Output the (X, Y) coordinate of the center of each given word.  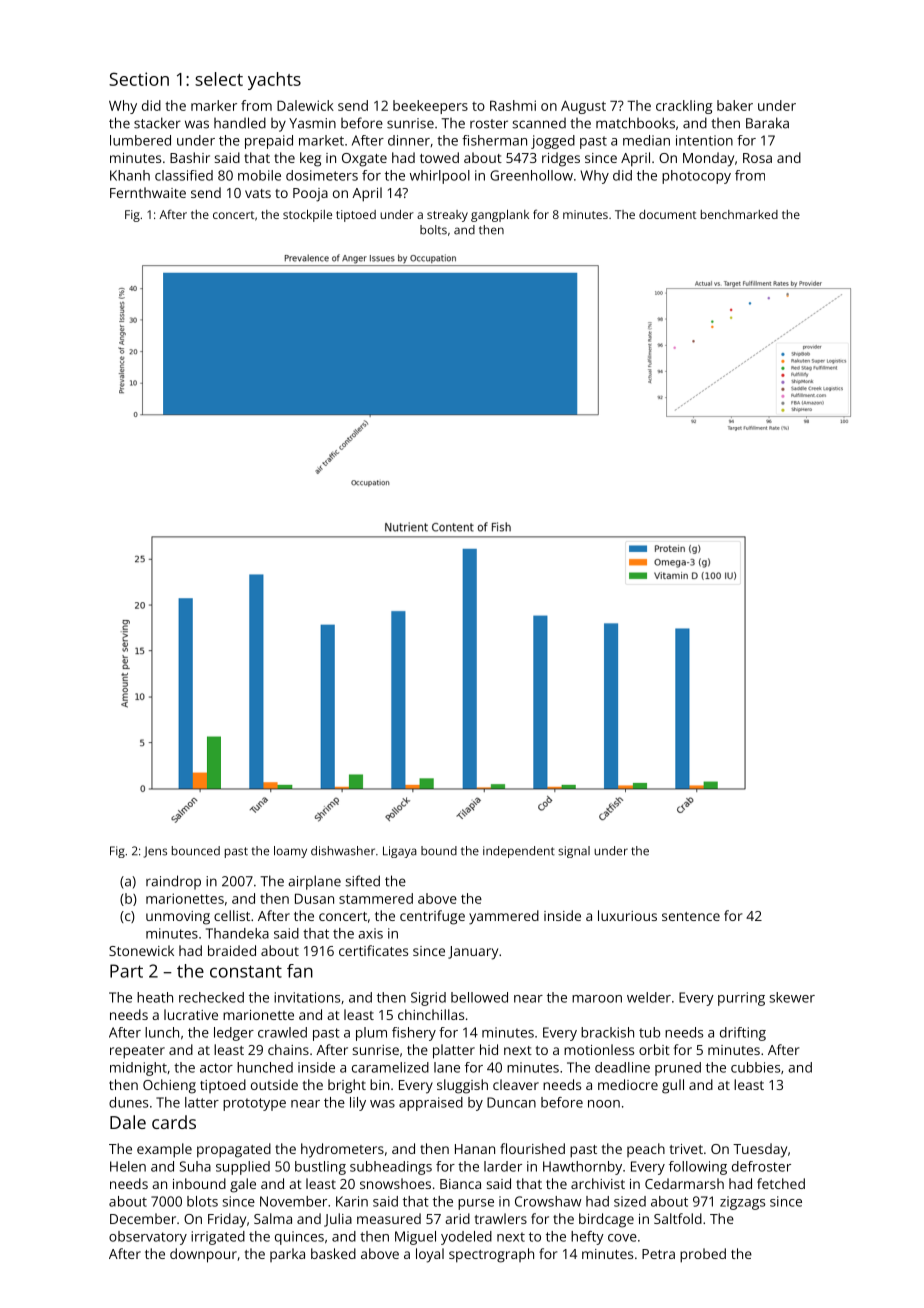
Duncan (511, 1102)
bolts (433, 230)
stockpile (307, 216)
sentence (691, 916)
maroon (597, 999)
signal (574, 852)
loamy (290, 852)
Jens (155, 852)
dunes (128, 1102)
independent (519, 852)
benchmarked (739, 214)
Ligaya (400, 852)
